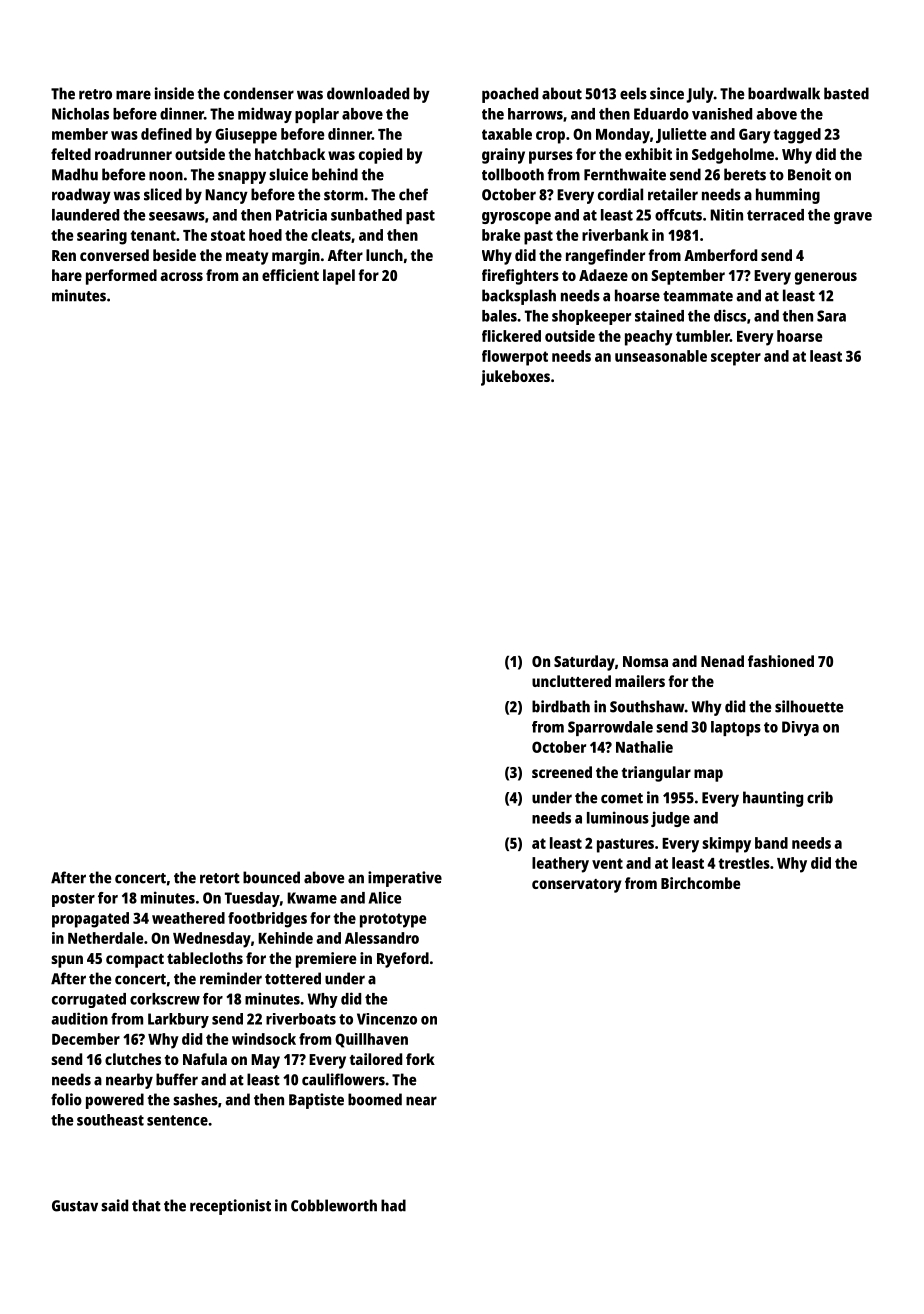 This page has height=1314, width=924. I want to click on Madhu, so click(75, 174).
